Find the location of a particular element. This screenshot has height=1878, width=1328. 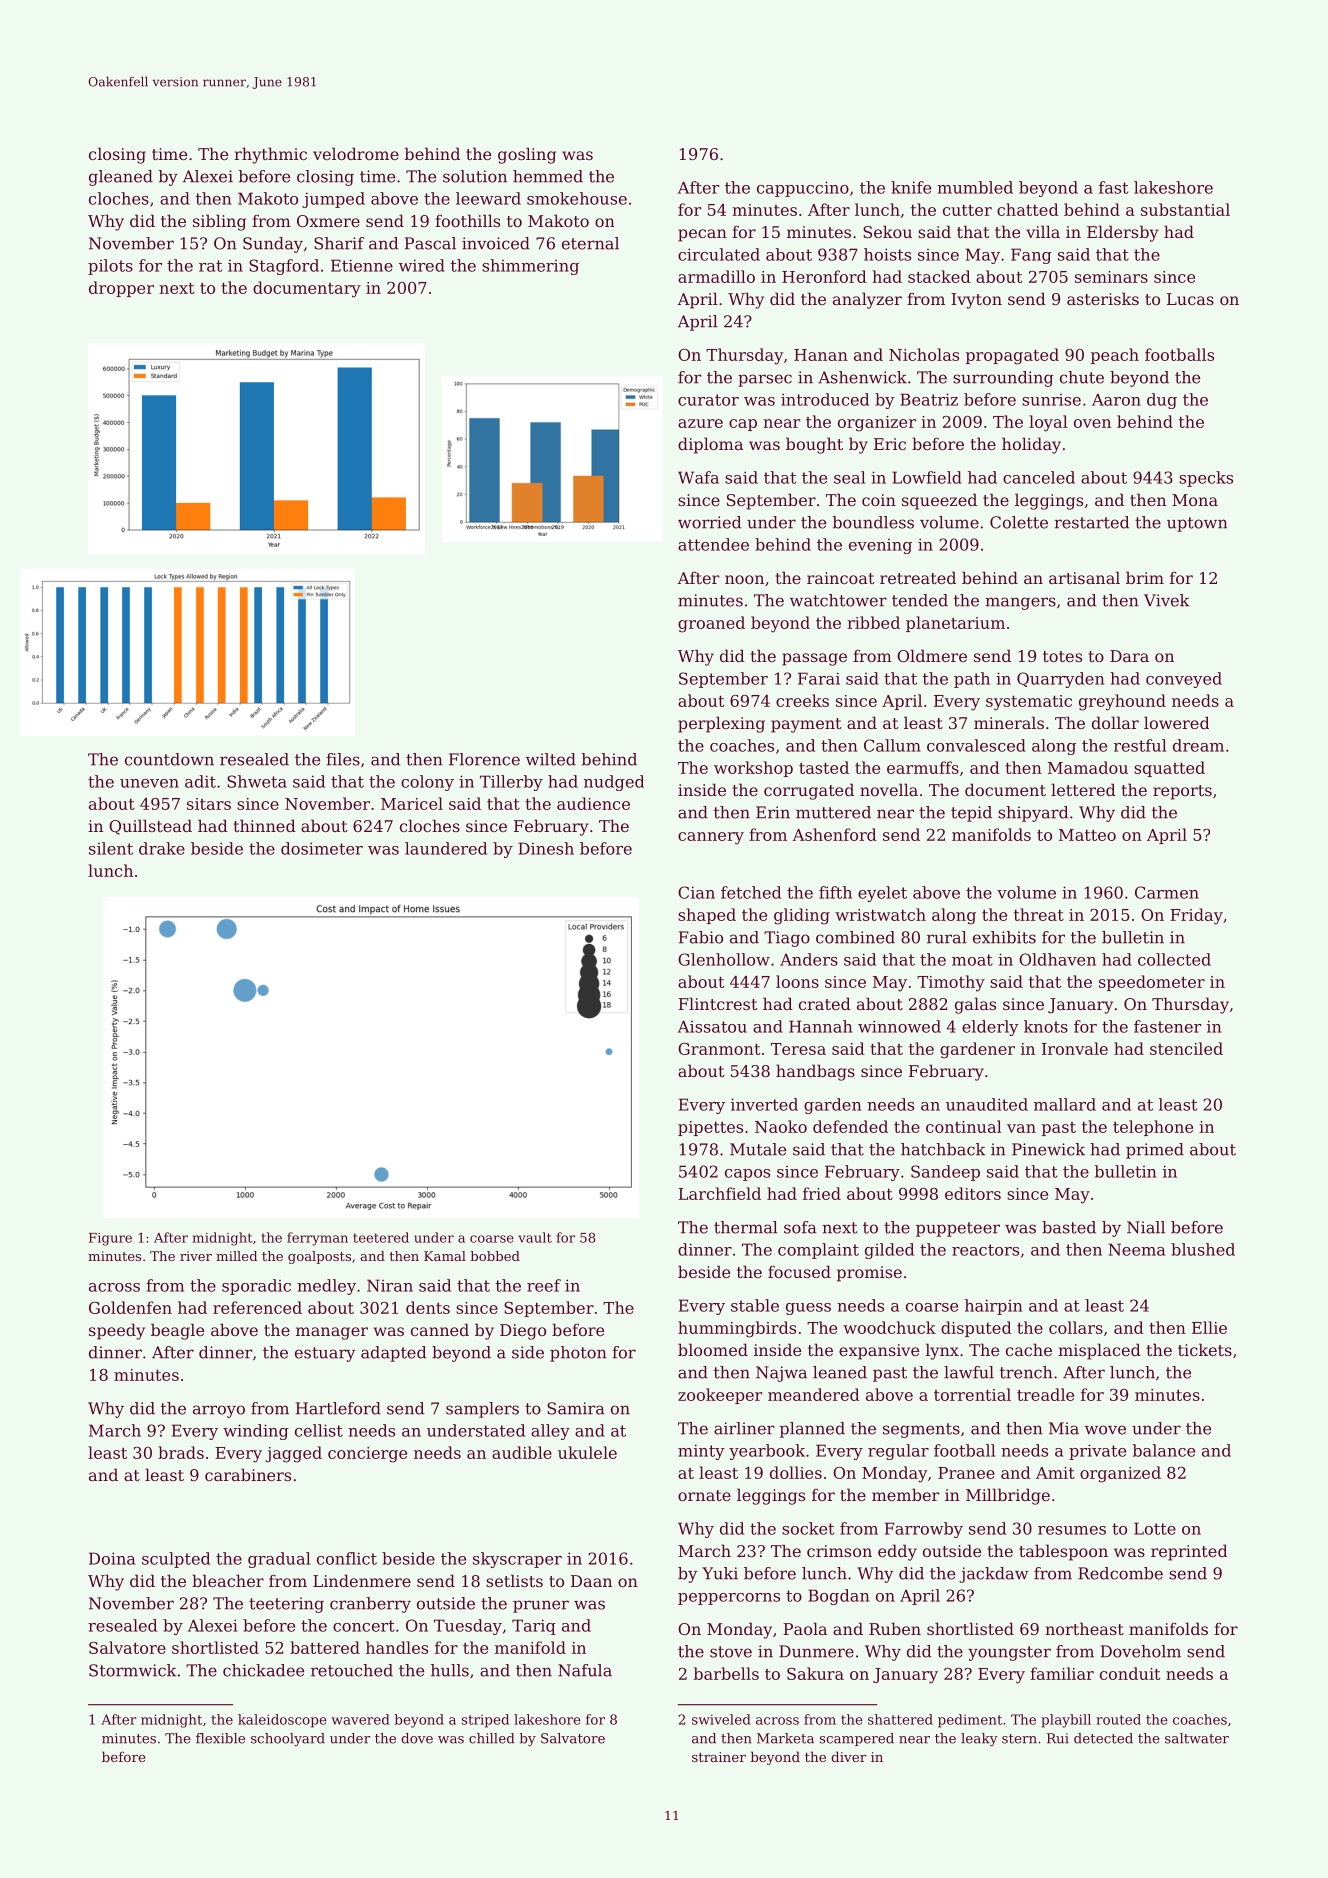

dropper is located at coordinates (121, 289).
